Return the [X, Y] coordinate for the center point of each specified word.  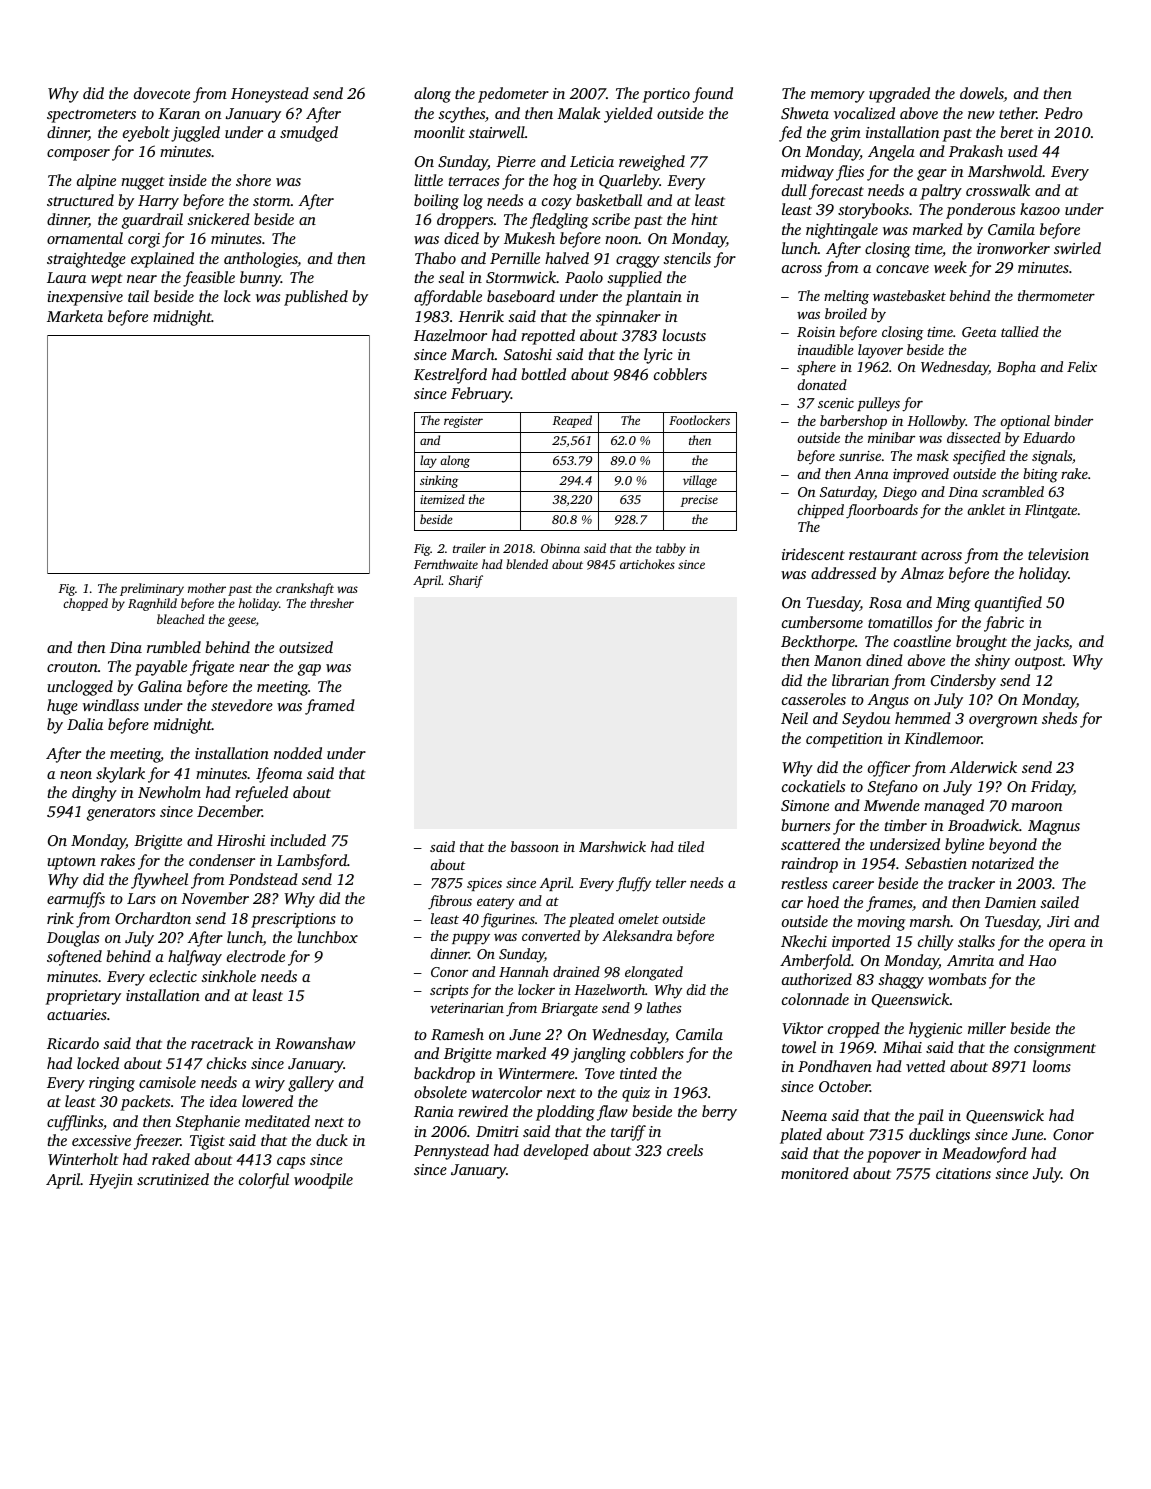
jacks [1051, 643]
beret [1017, 132]
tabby [671, 549]
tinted [638, 1073]
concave [902, 269]
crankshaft [305, 589]
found [713, 95]
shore [253, 180]
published [316, 298]
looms [1052, 1066]
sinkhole [228, 976]
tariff [628, 1133]
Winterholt [83, 1159]
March [473, 354]
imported [861, 943]
